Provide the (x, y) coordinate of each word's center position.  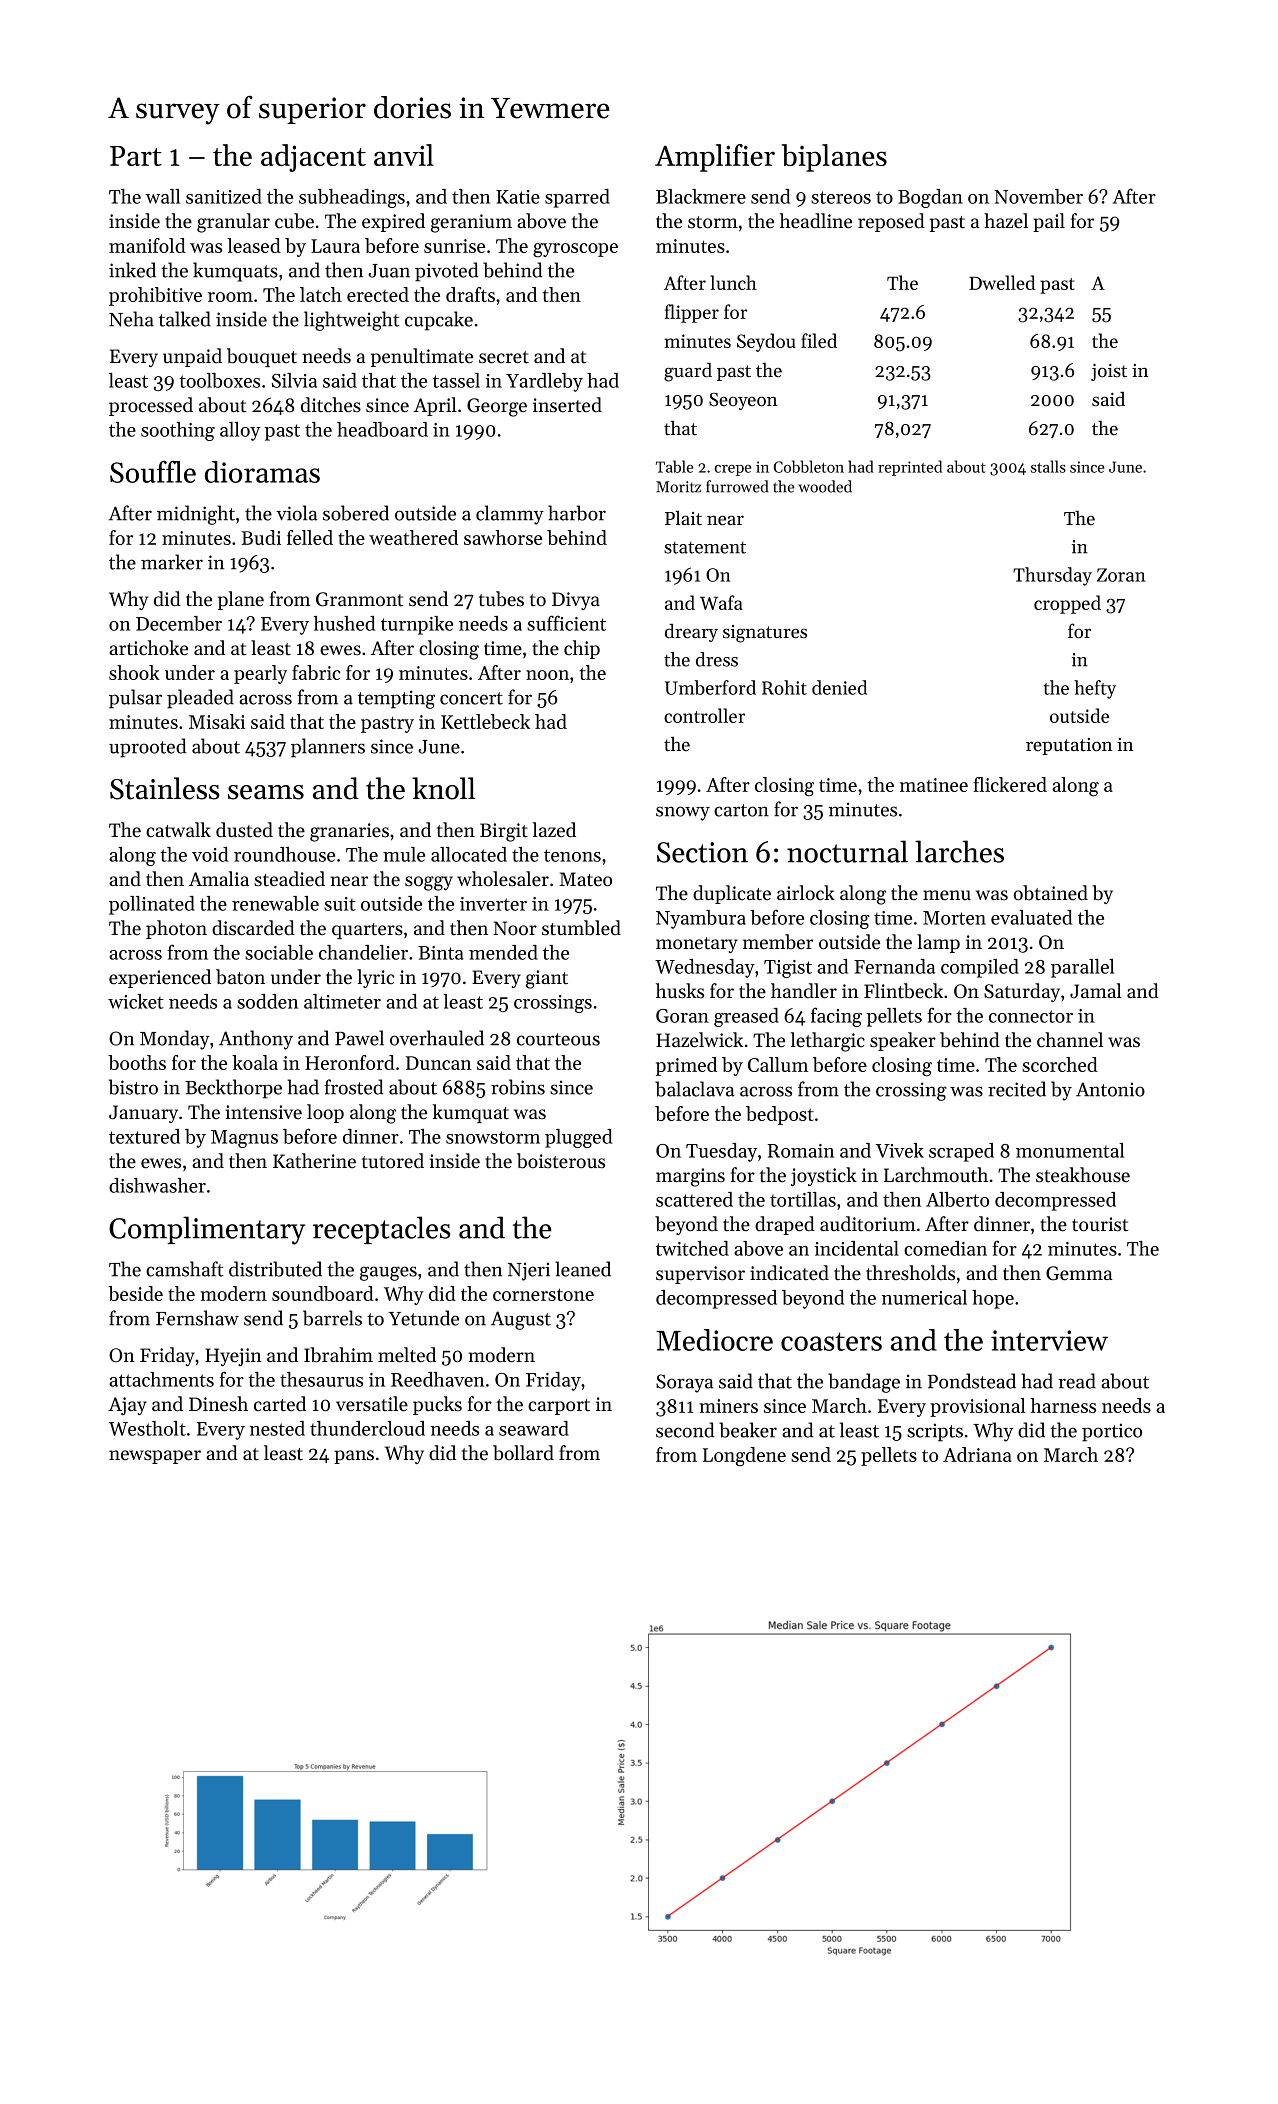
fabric (316, 672)
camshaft (185, 1269)
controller (704, 715)
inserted (567, 405)
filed (819, 340)
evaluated (1031, 917)
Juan (389, 271)
